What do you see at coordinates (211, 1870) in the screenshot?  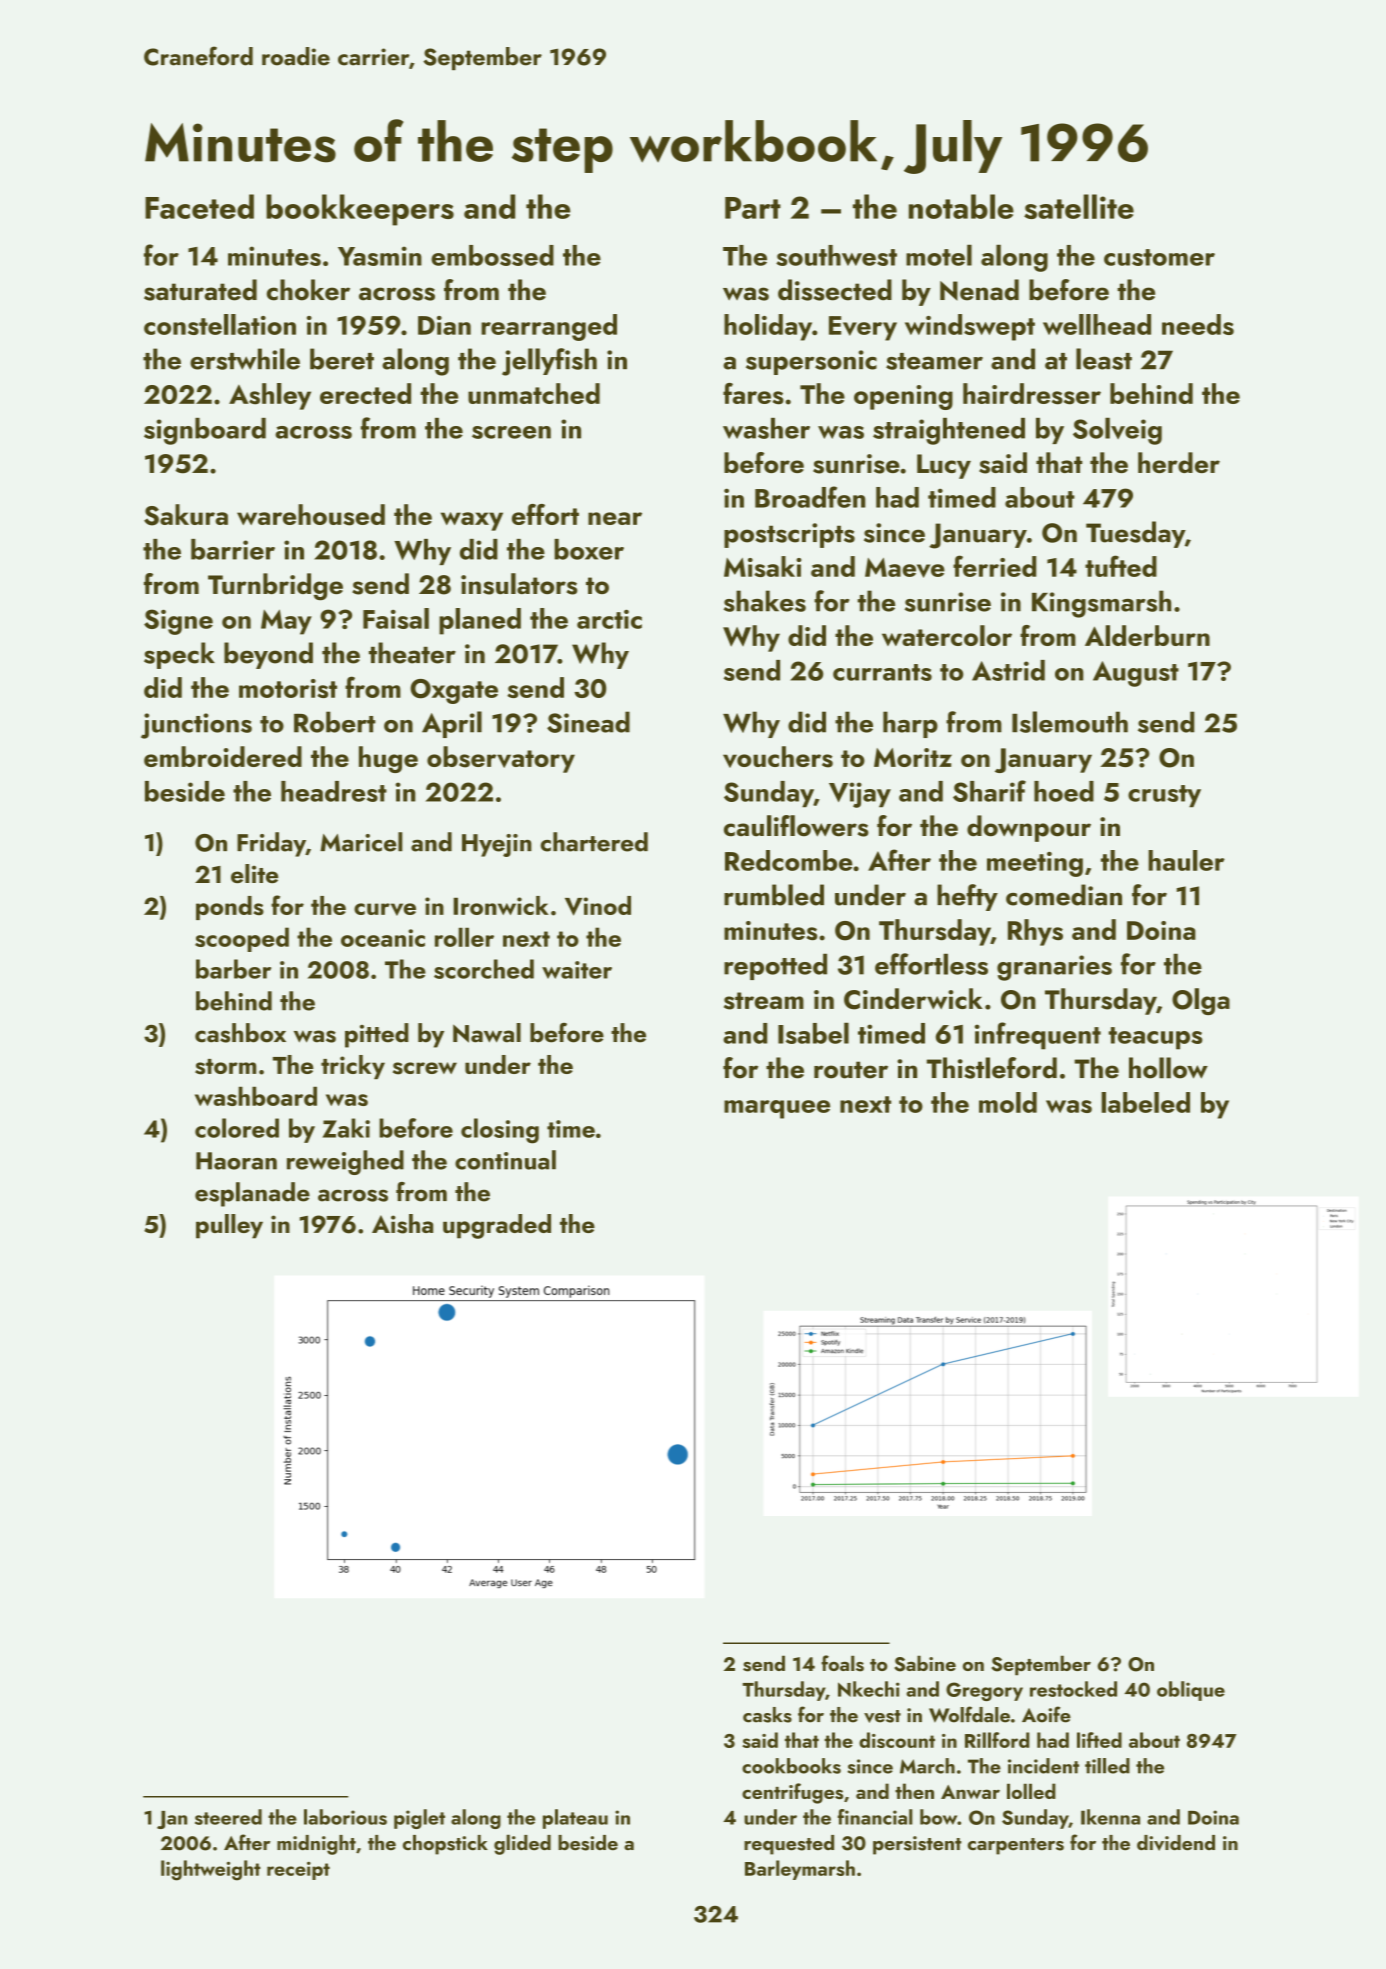 I see `lightweight` at bounding box center [211, 1870].
